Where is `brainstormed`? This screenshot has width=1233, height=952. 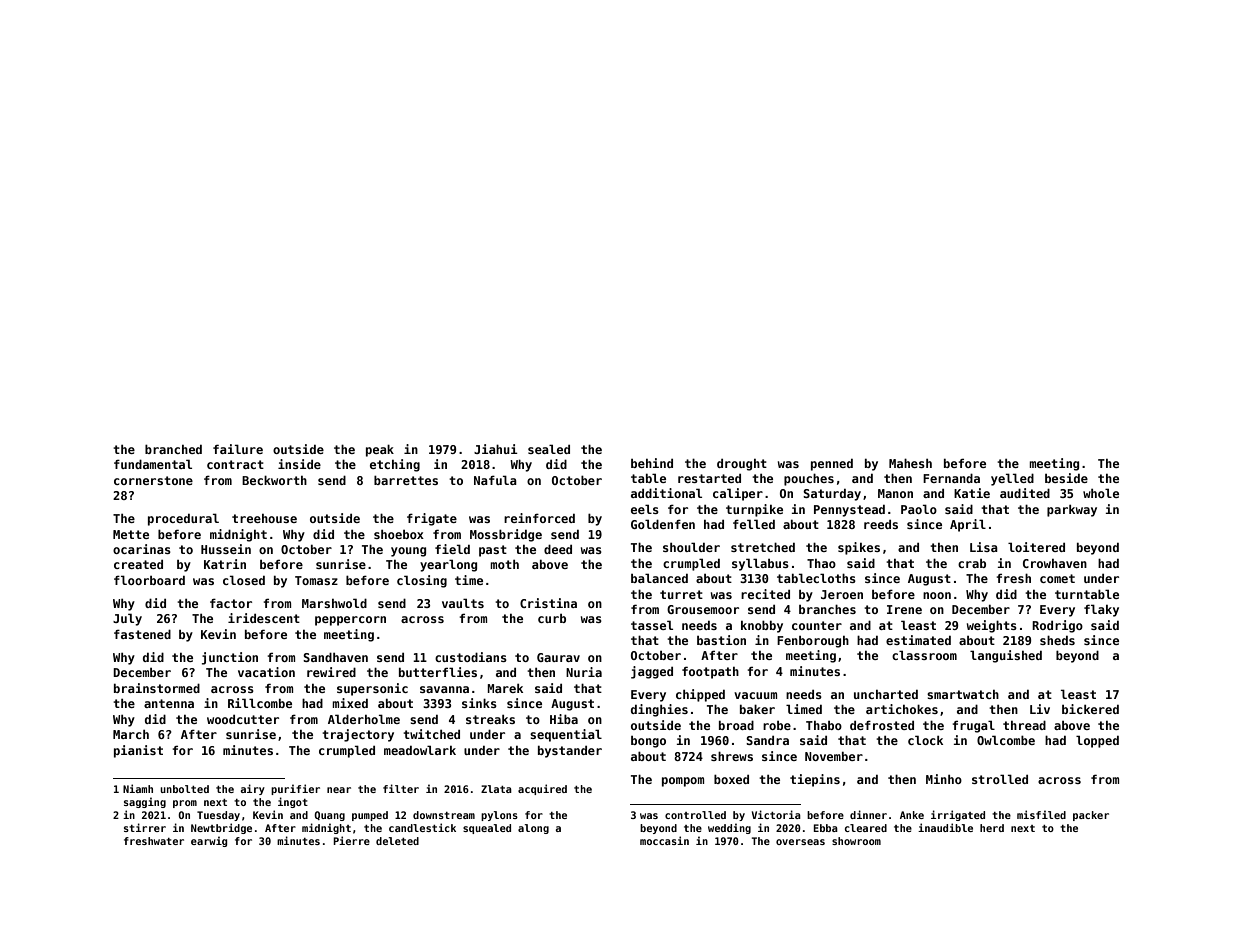
brainstormed is located at coordinates (157, 688).
